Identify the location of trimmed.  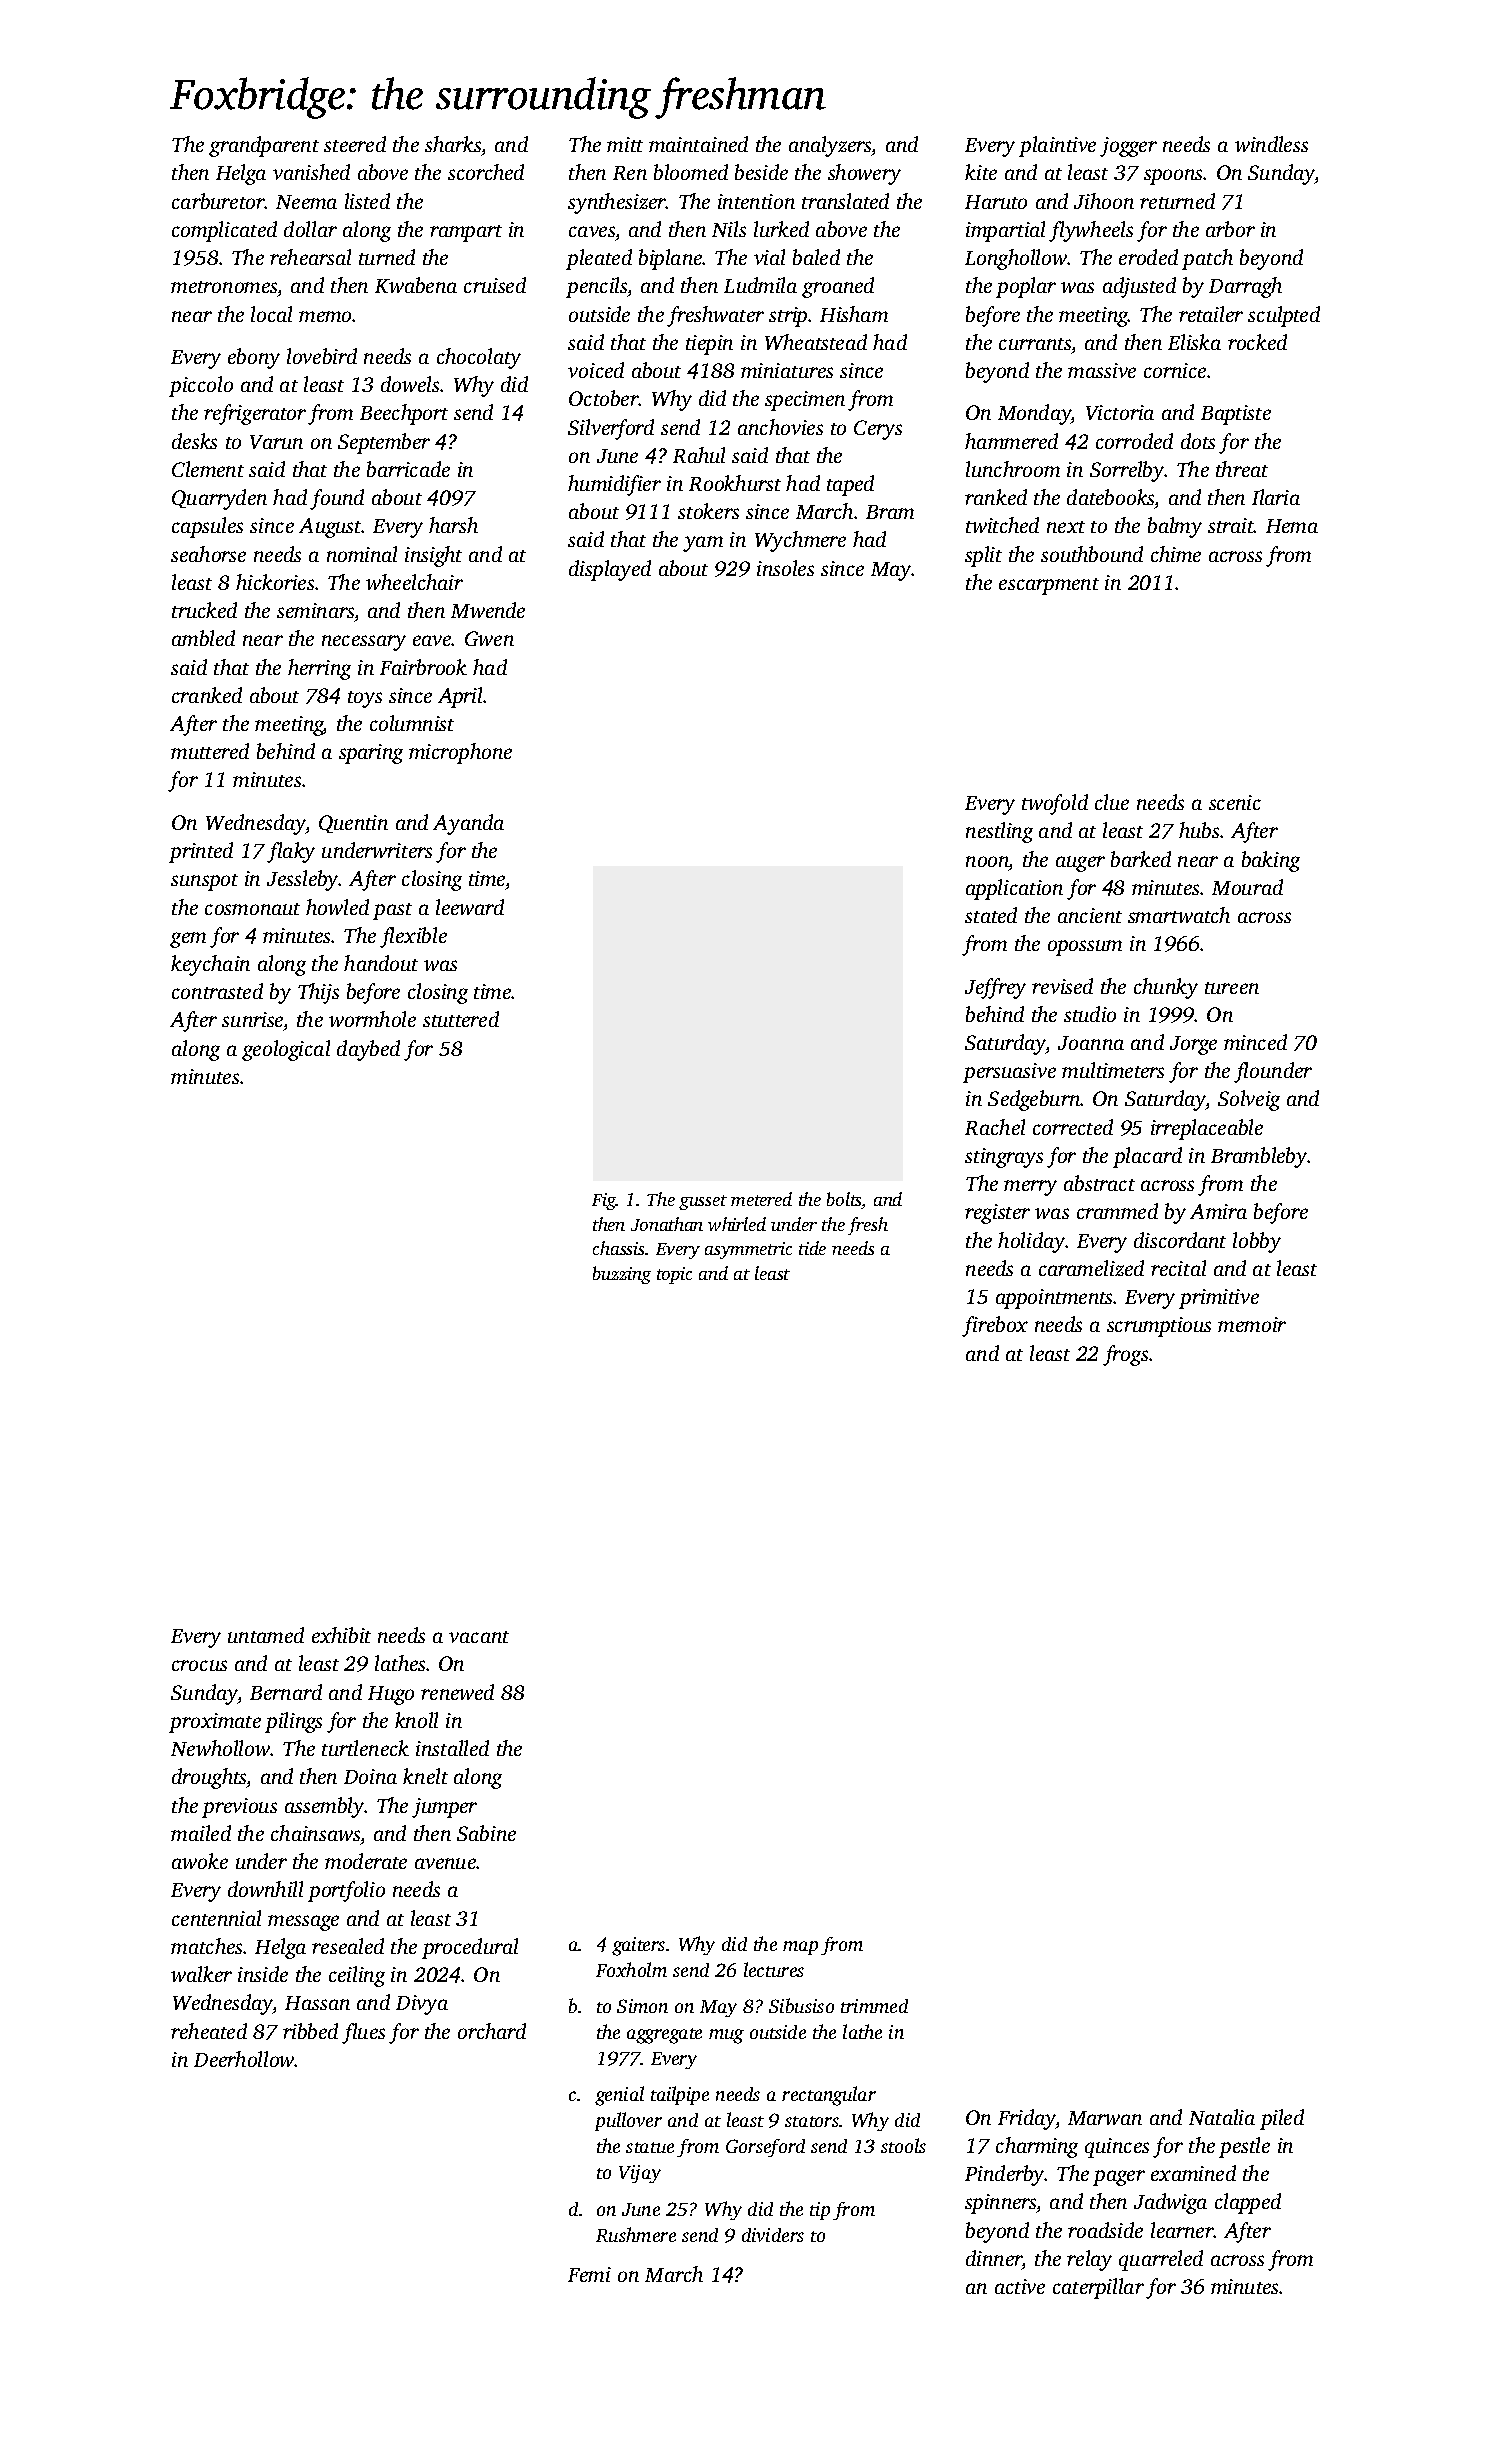
(874, 2006).
